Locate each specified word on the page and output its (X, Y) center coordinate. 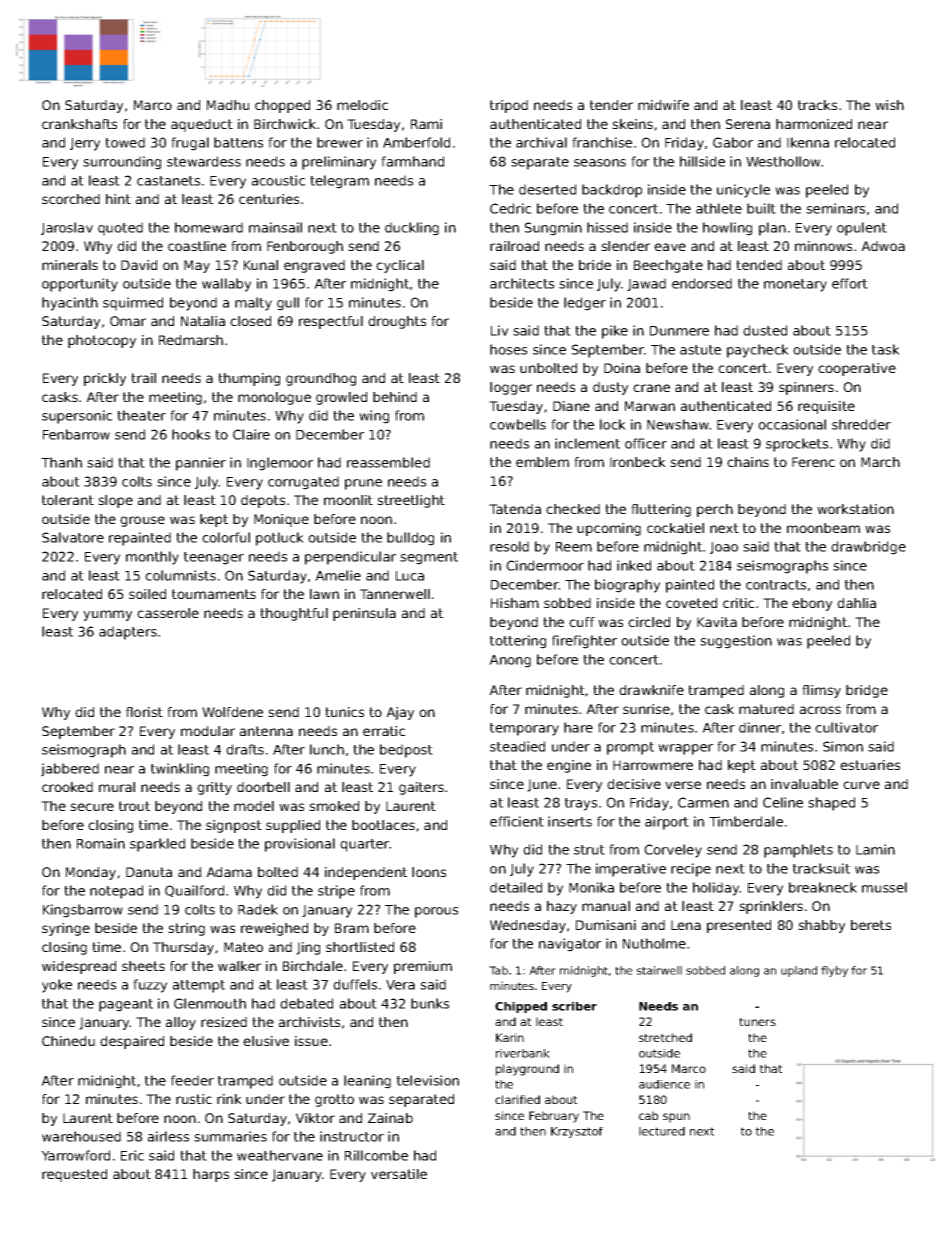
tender (611, 105)
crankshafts (79, 124)
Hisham (515, 603)
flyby (834, 971)
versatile (399, 1174)
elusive (266, 1041)
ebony (812, 604)
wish (889, 105)
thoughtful (294, 614)
